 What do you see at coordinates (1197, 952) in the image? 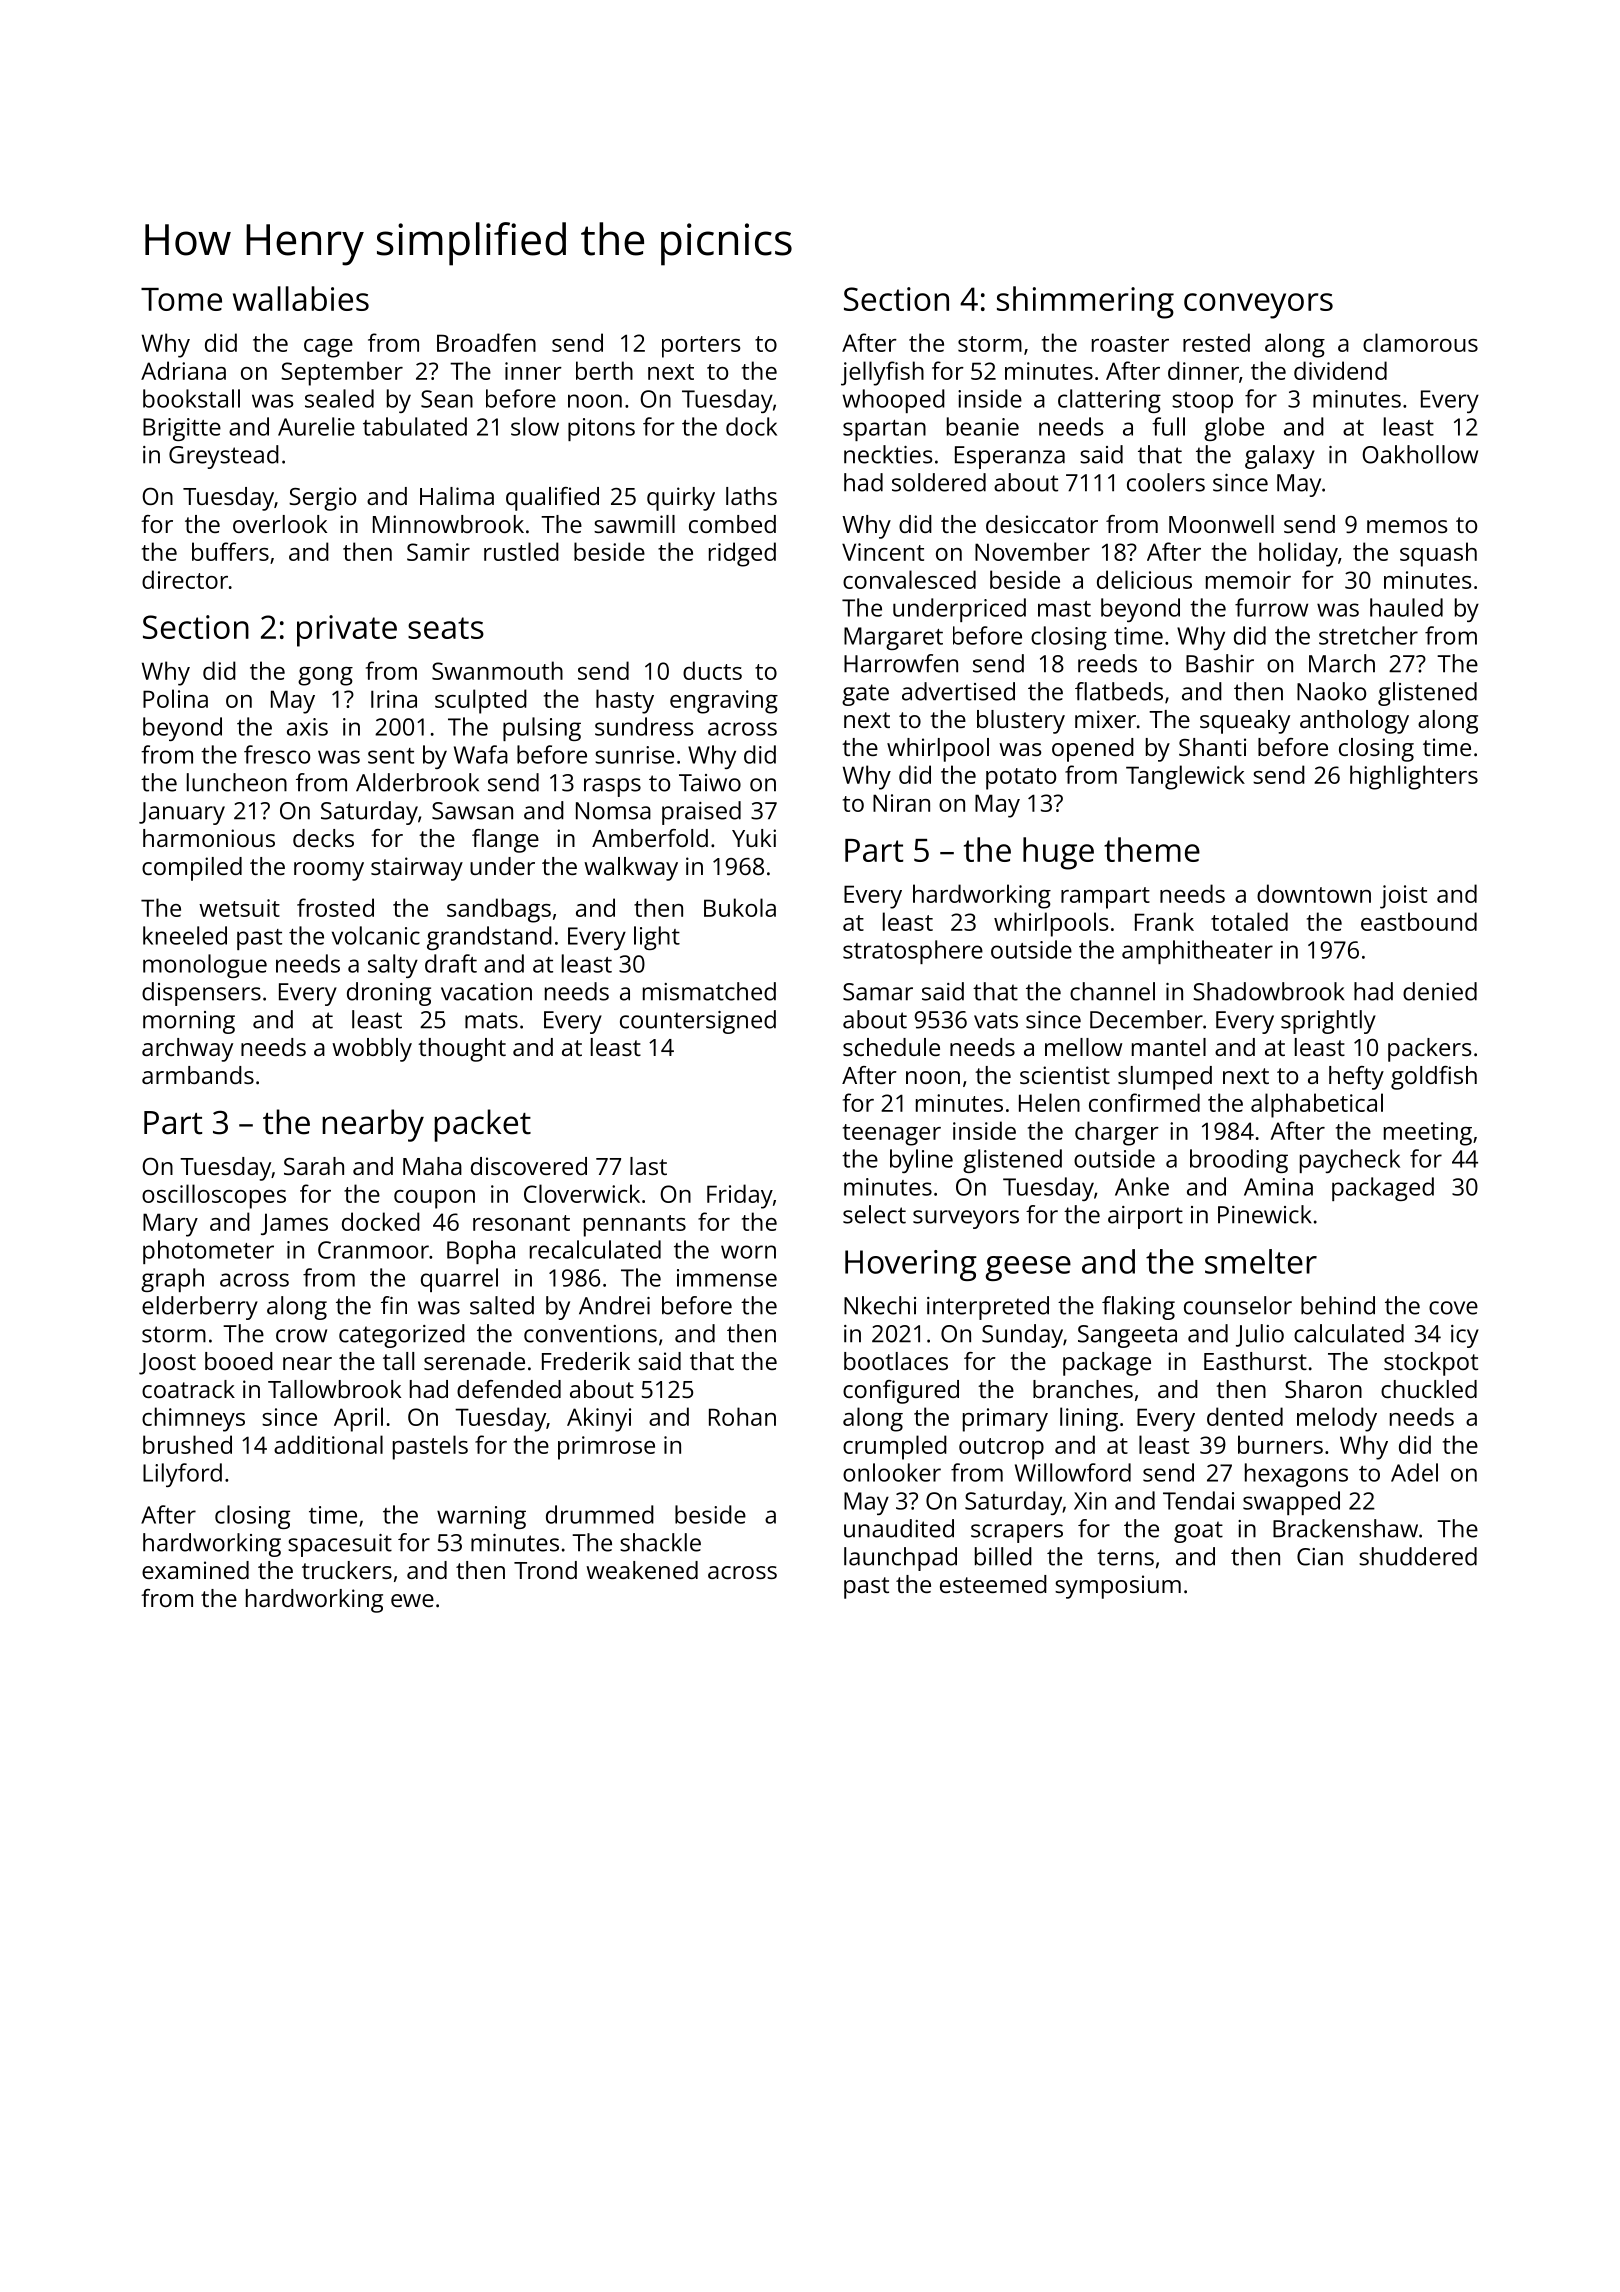
I see `amphitheater` at bounding box center [1197, 952].
